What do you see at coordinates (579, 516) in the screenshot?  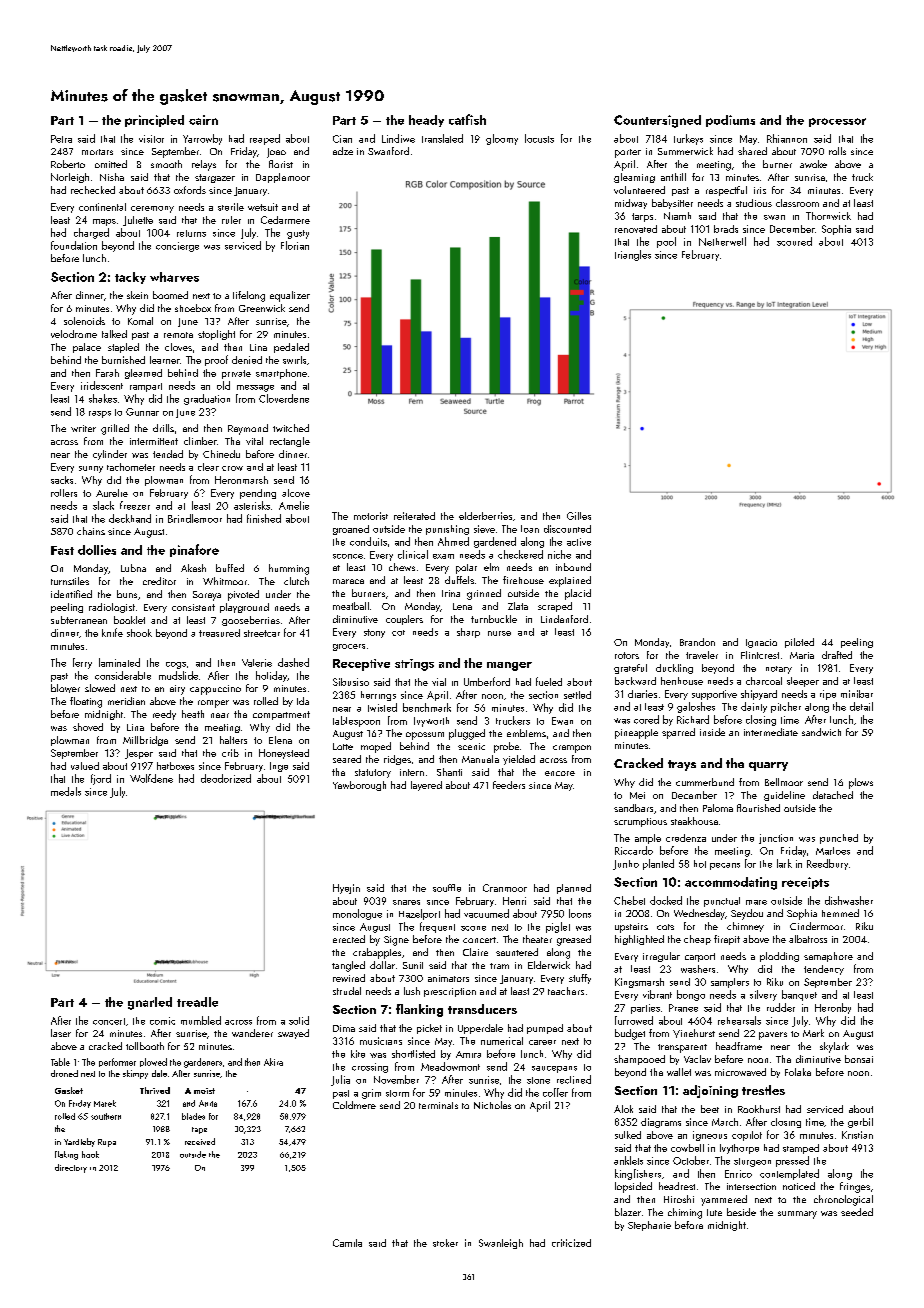 I see `Gilles` at bounding box center [579, 516].
